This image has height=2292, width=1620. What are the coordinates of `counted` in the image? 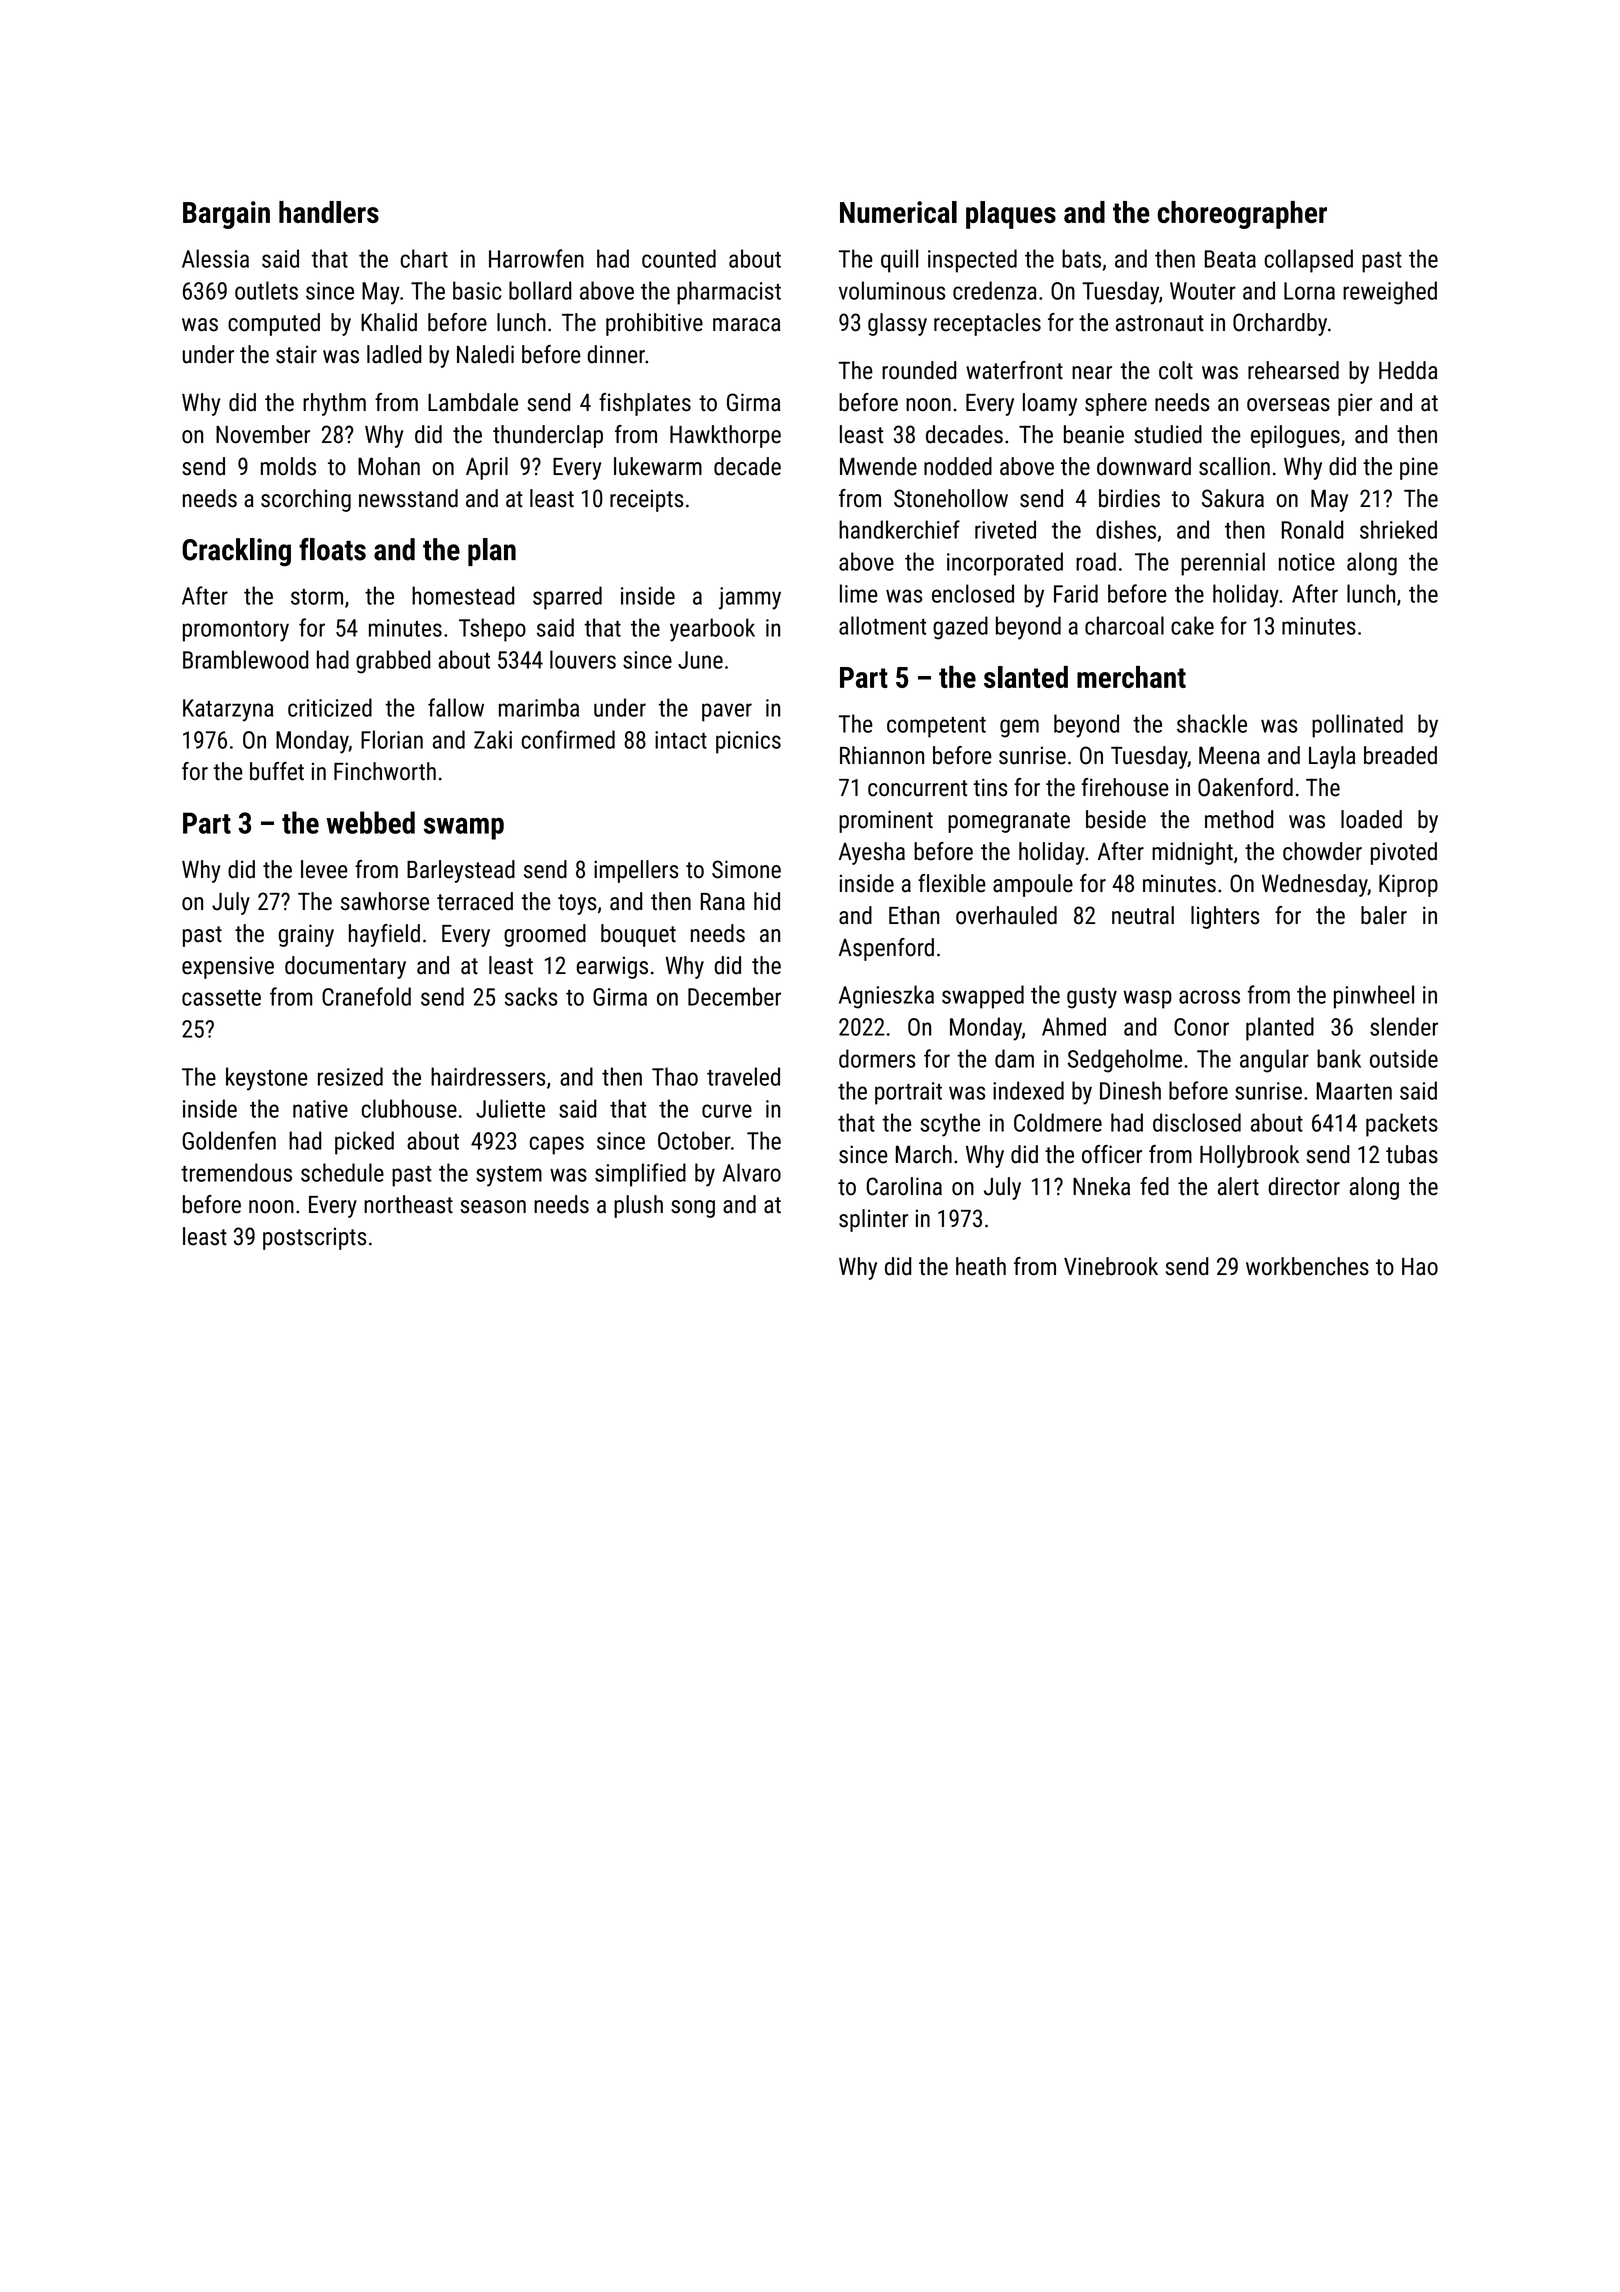 It's located at (679, 258).
